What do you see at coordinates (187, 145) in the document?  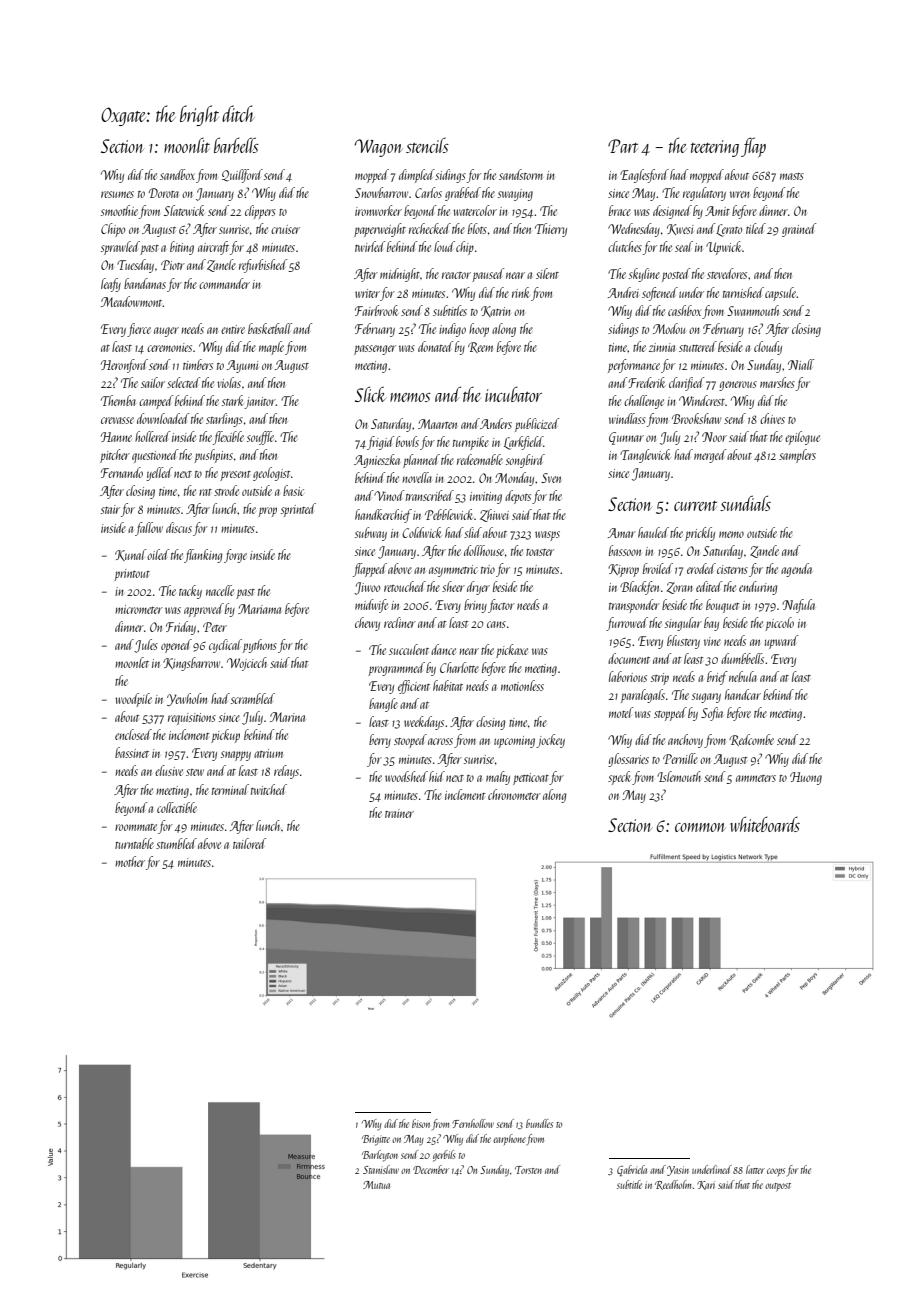 I see `moonlit` at bounding box center [187, 145].
